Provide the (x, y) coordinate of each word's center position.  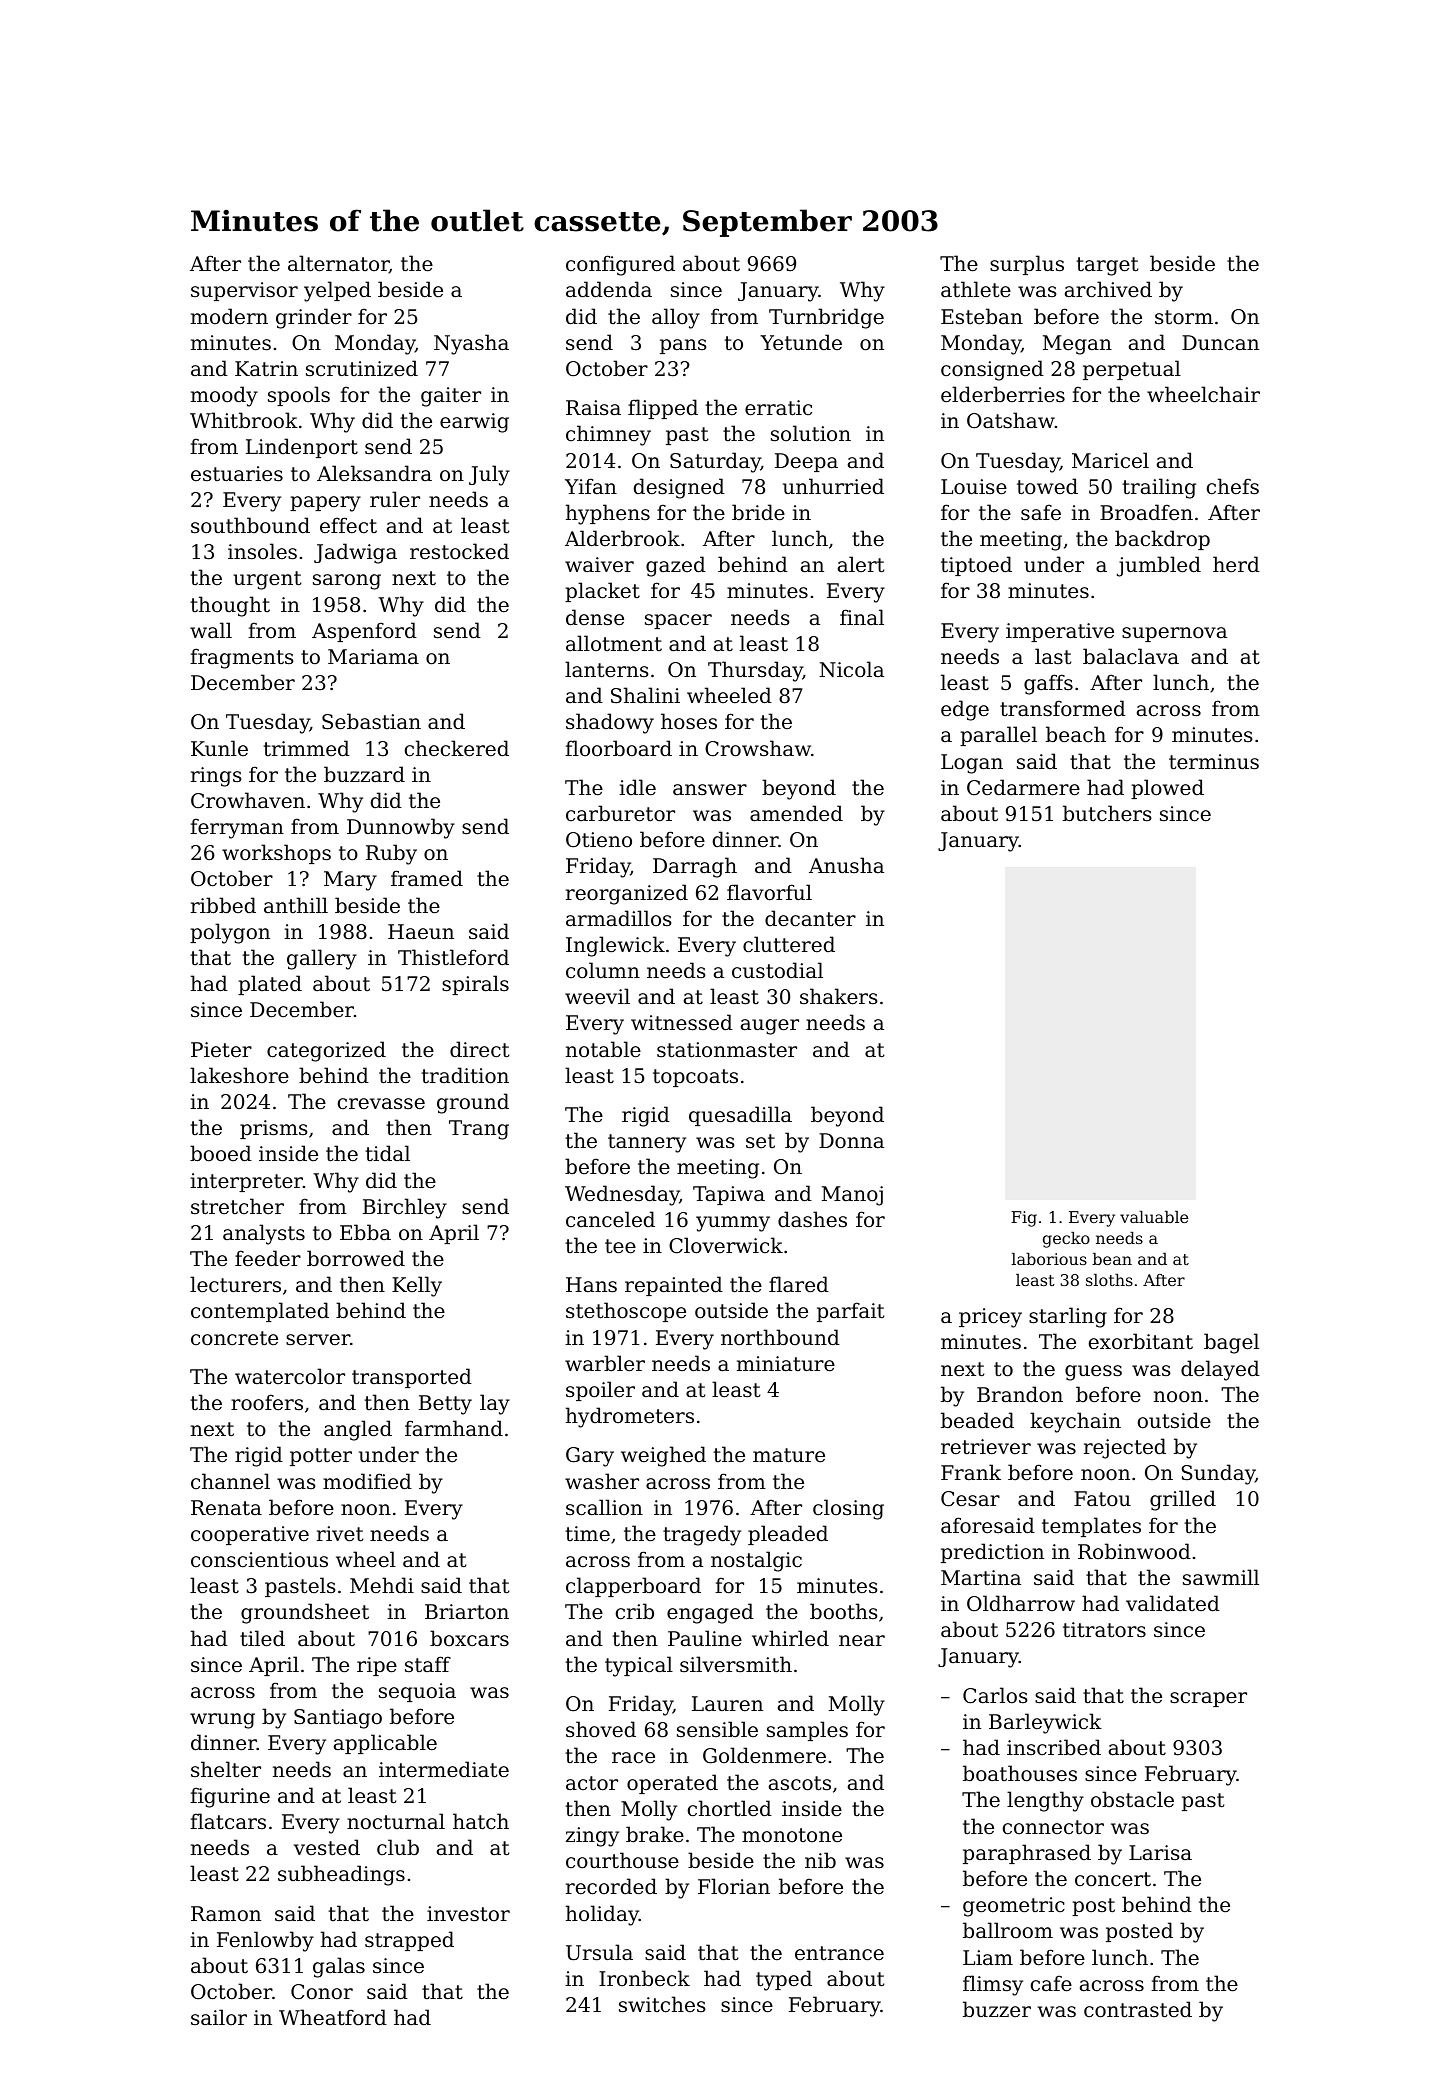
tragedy (702, 1535)
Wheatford (333, 2017)
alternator (338, 264)
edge (965, 710)
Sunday (1218, 1474)
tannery (647, 1143)
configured (620, 265)
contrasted (1138, 2009)
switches (662, 2004)
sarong (347, 582)
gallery (322, 959)
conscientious (259, 1560)
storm (1184, 317)
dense (595, 617)
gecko (1066, 1240)
